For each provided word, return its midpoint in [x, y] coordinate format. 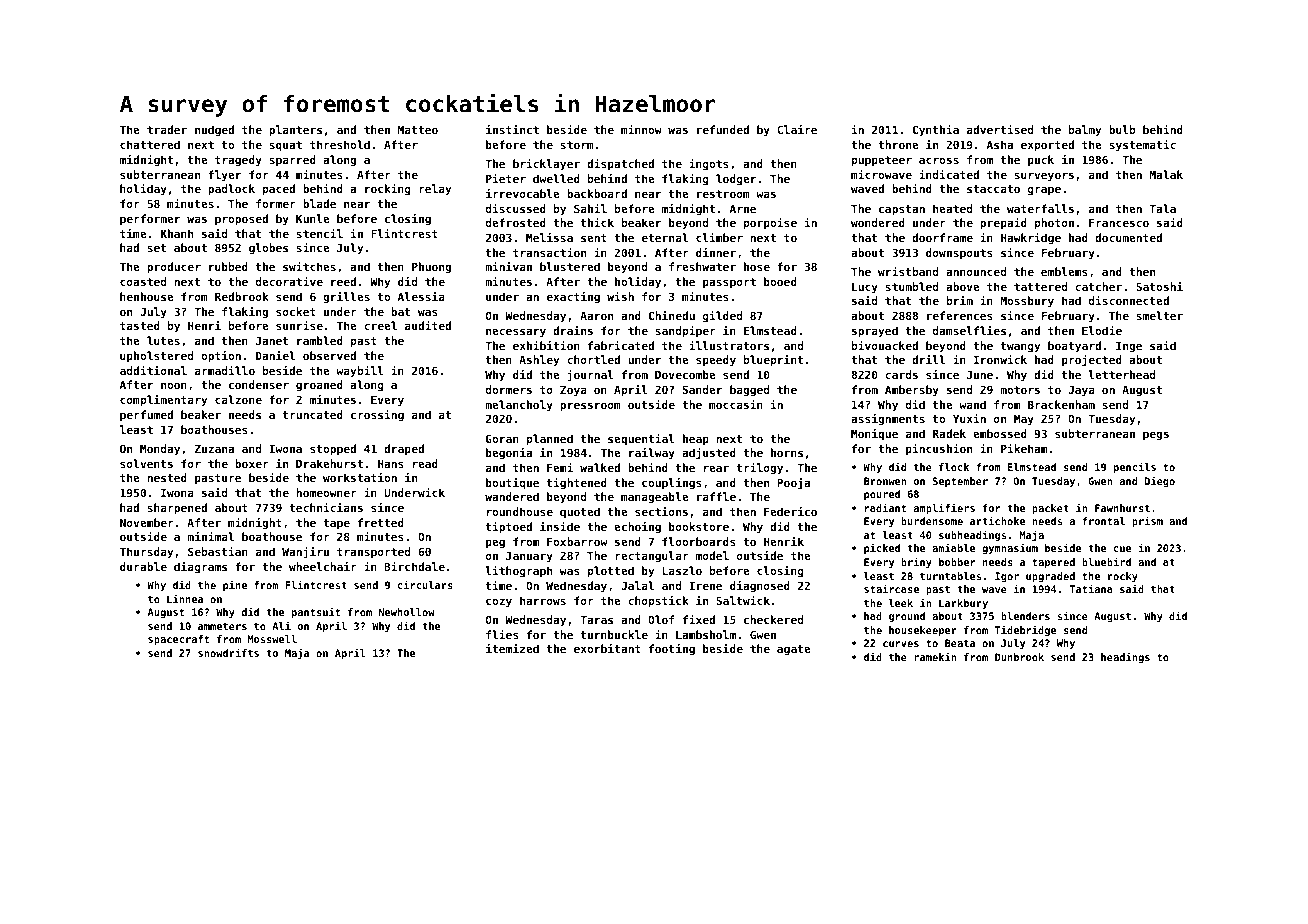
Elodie [1102, 330]
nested [167, 477]
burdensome [932, 521]
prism [1147, 521]
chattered [150, 144]
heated [952, 208]
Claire [797, 129]
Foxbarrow [577, 541]
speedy [716, 361]
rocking [388, 190]
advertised [1000, 129]
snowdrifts [228, 652]
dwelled [556, 178]
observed [329, 355]
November [147, 522]
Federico [790, 511]
